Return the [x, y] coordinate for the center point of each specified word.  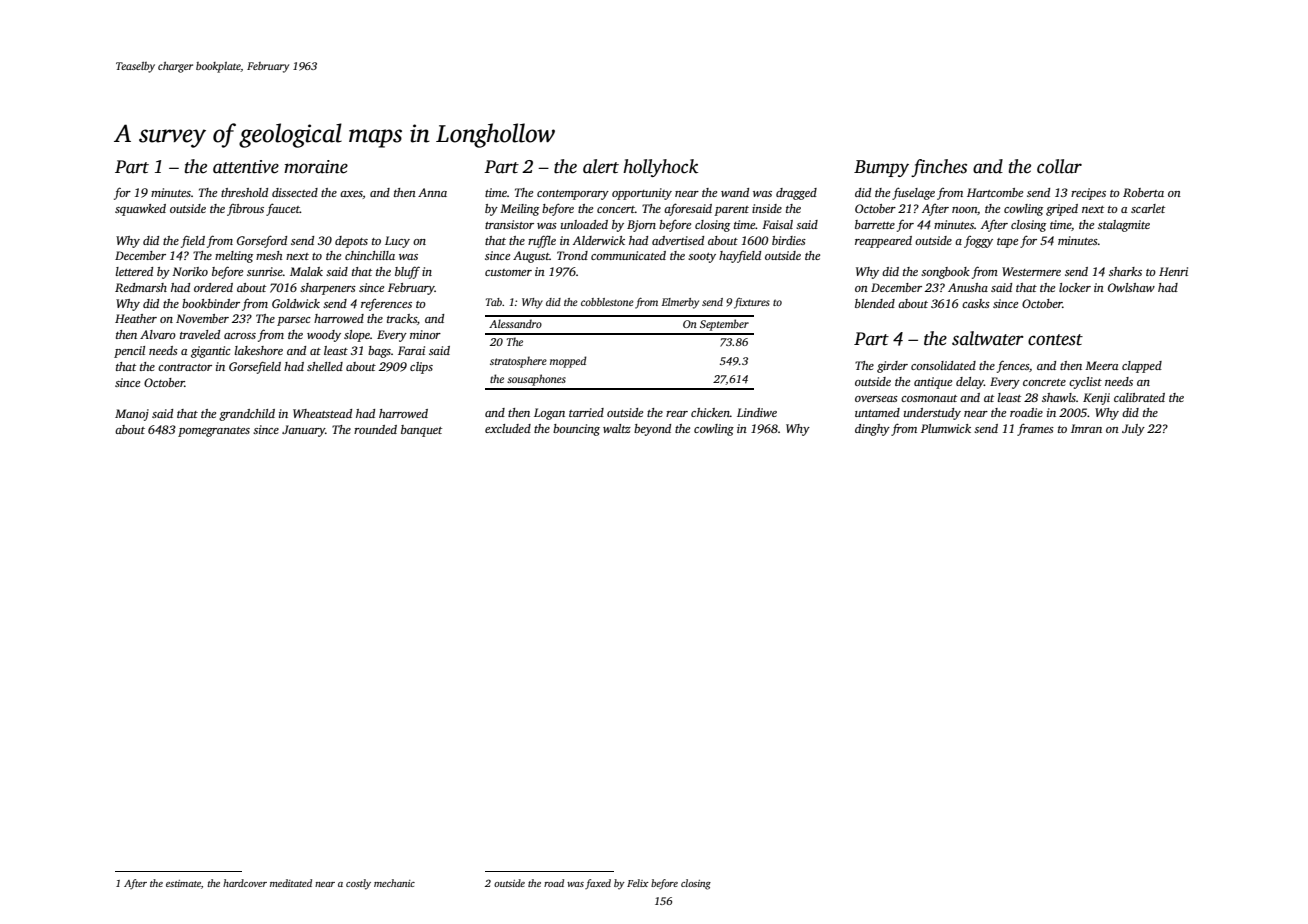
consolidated [943, 365]
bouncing [576, 430]
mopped [568, 362]
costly [358, 884]
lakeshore [259, 350]
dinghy [872, 430]
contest [1055, 340]
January [303, 431]
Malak [306, 271]
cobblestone [607, 302]
